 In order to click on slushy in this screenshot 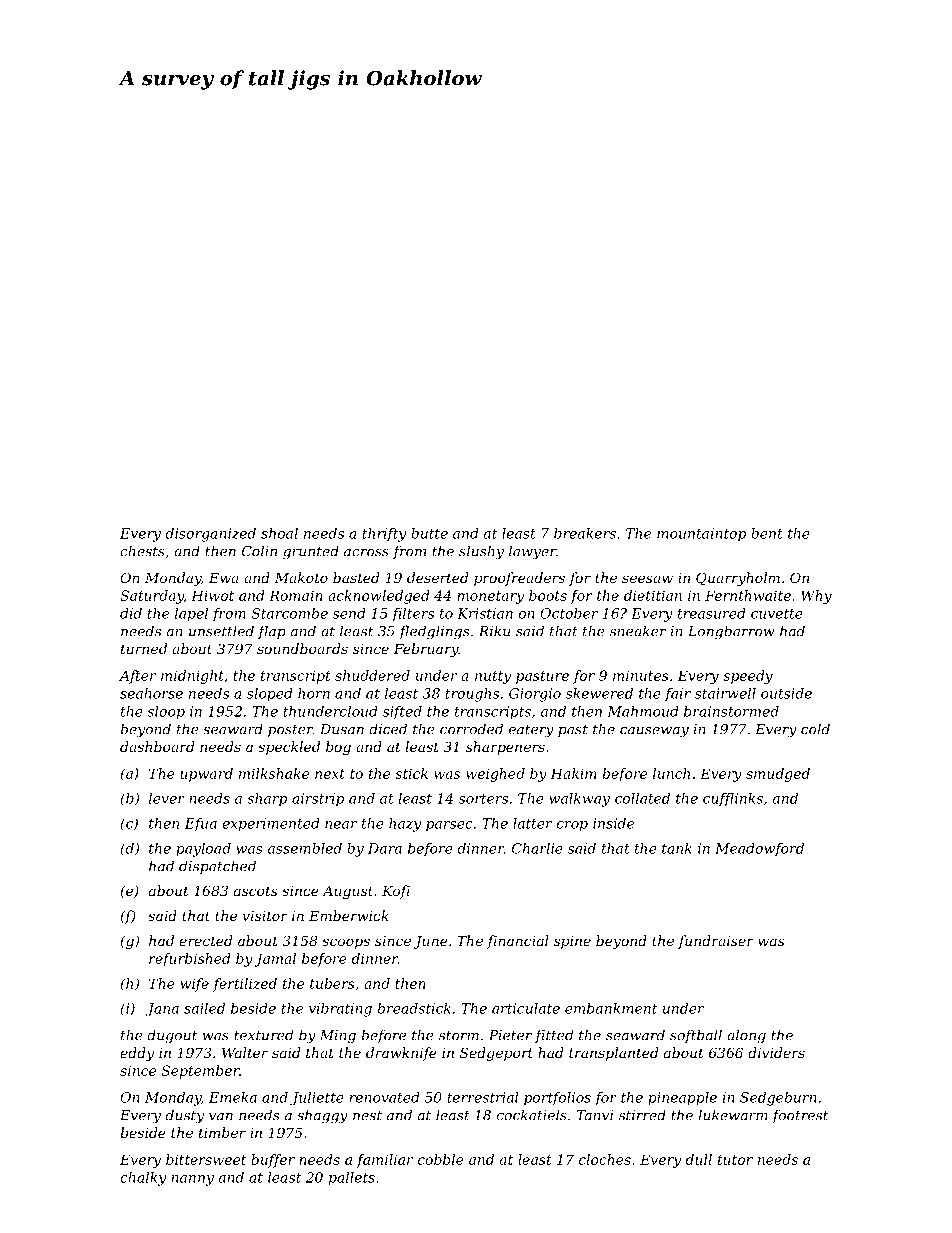, I will do `click(481, 552)`.
